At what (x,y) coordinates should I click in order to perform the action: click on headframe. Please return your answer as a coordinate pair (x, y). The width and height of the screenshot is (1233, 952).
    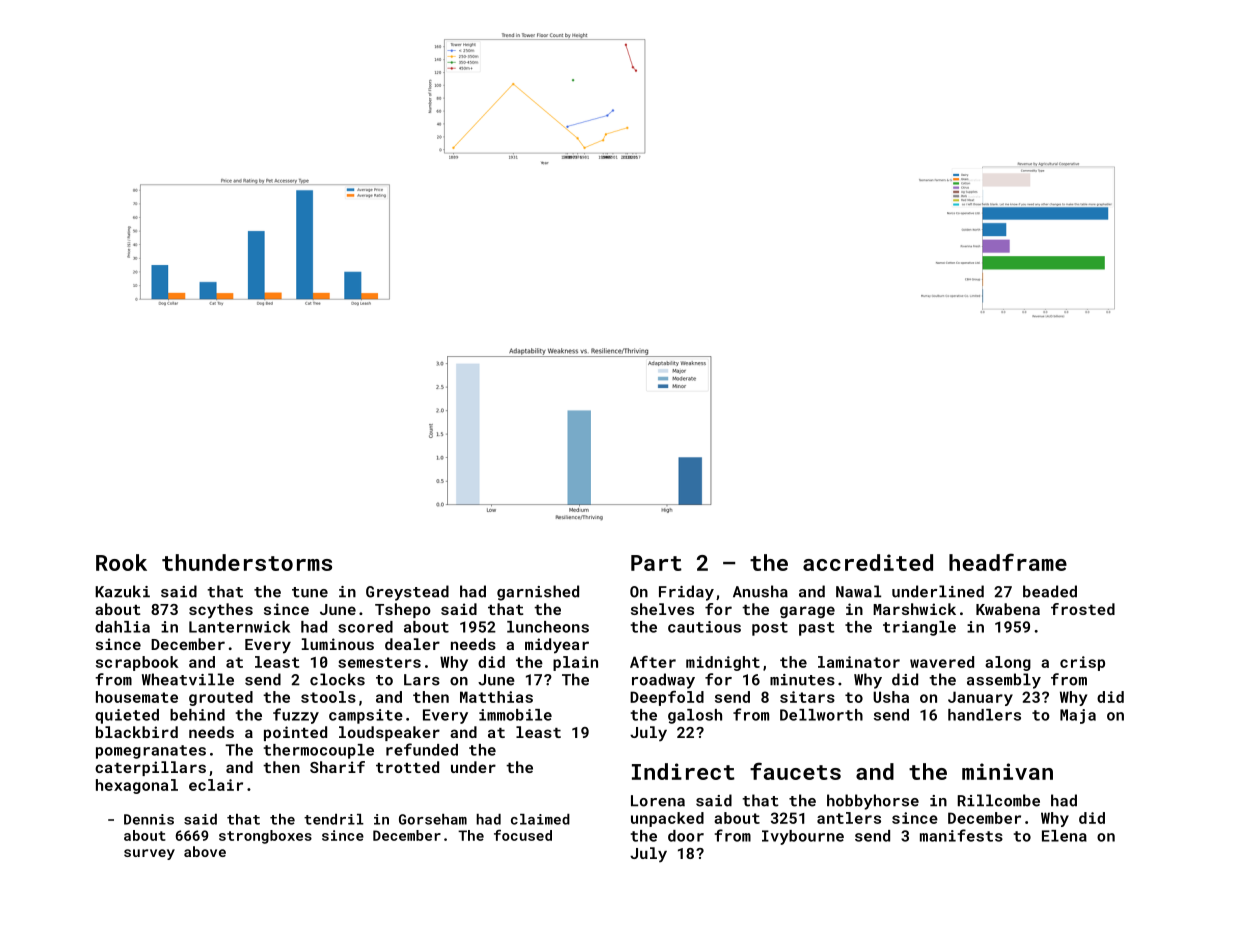
    Looking at the image, I should click on (1008, 562).
